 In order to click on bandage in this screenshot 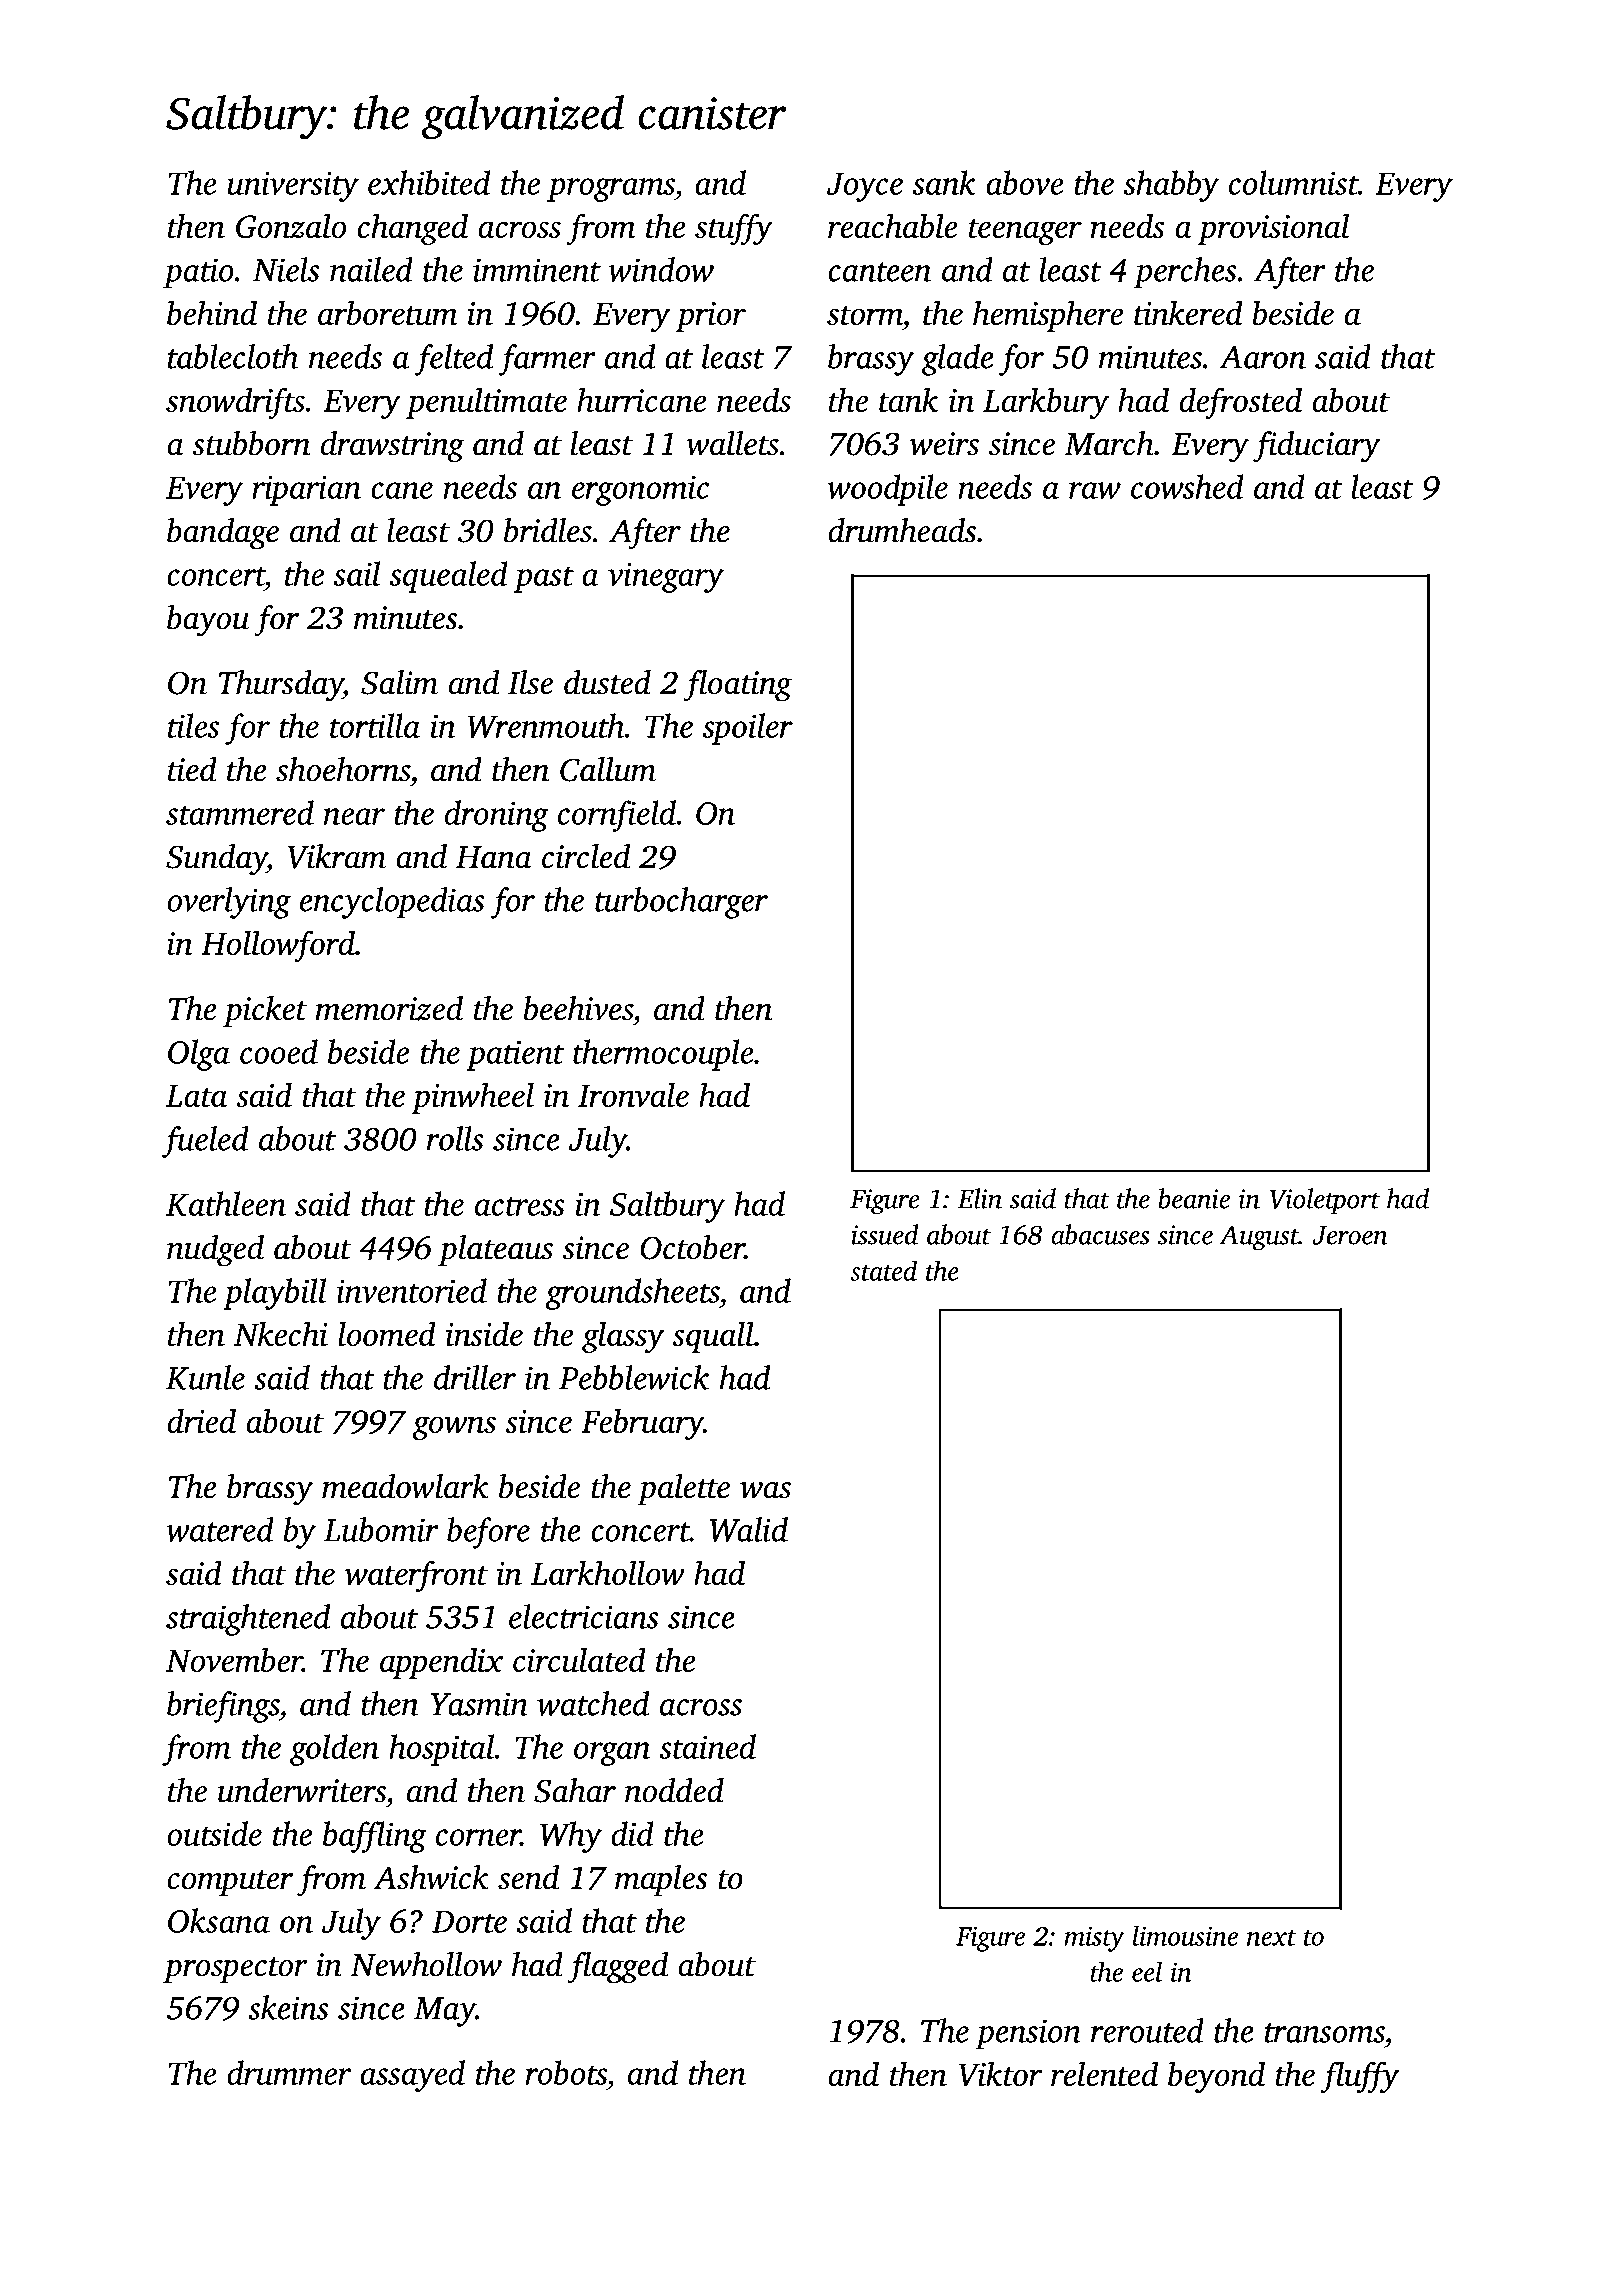, I will do `click(223, 534)`.
